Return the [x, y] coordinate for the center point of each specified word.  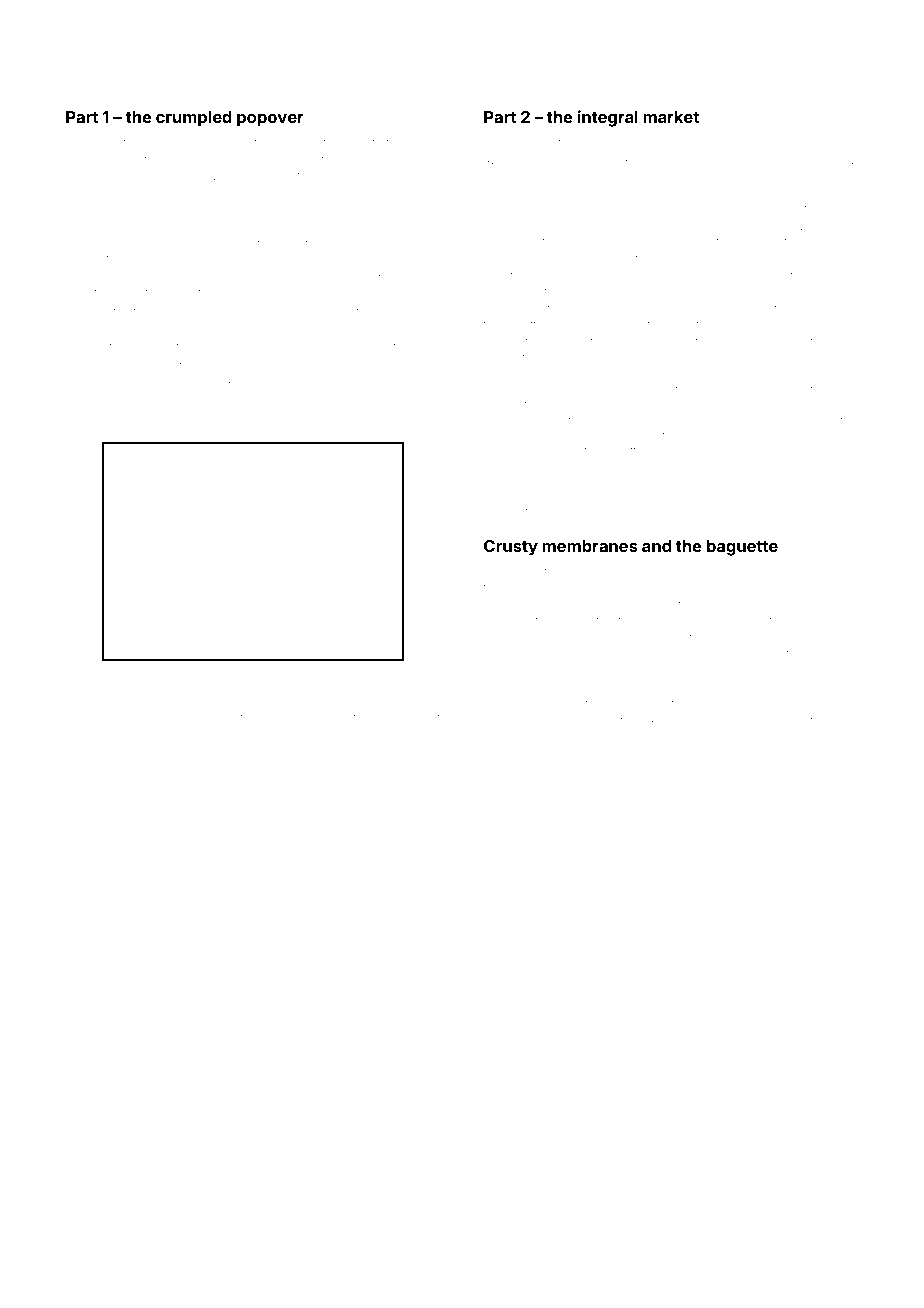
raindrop [289, 419]
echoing [835, 228]
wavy [731, 162]
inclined [722, 482]
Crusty [511, 548]
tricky [518, 437]
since [299, 193]
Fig [115, 673]
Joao [91, 385]
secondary [141, 720]
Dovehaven [406, 384]
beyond [124, 177]
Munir [178, 225]
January [340, 195]
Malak [768, 497]
